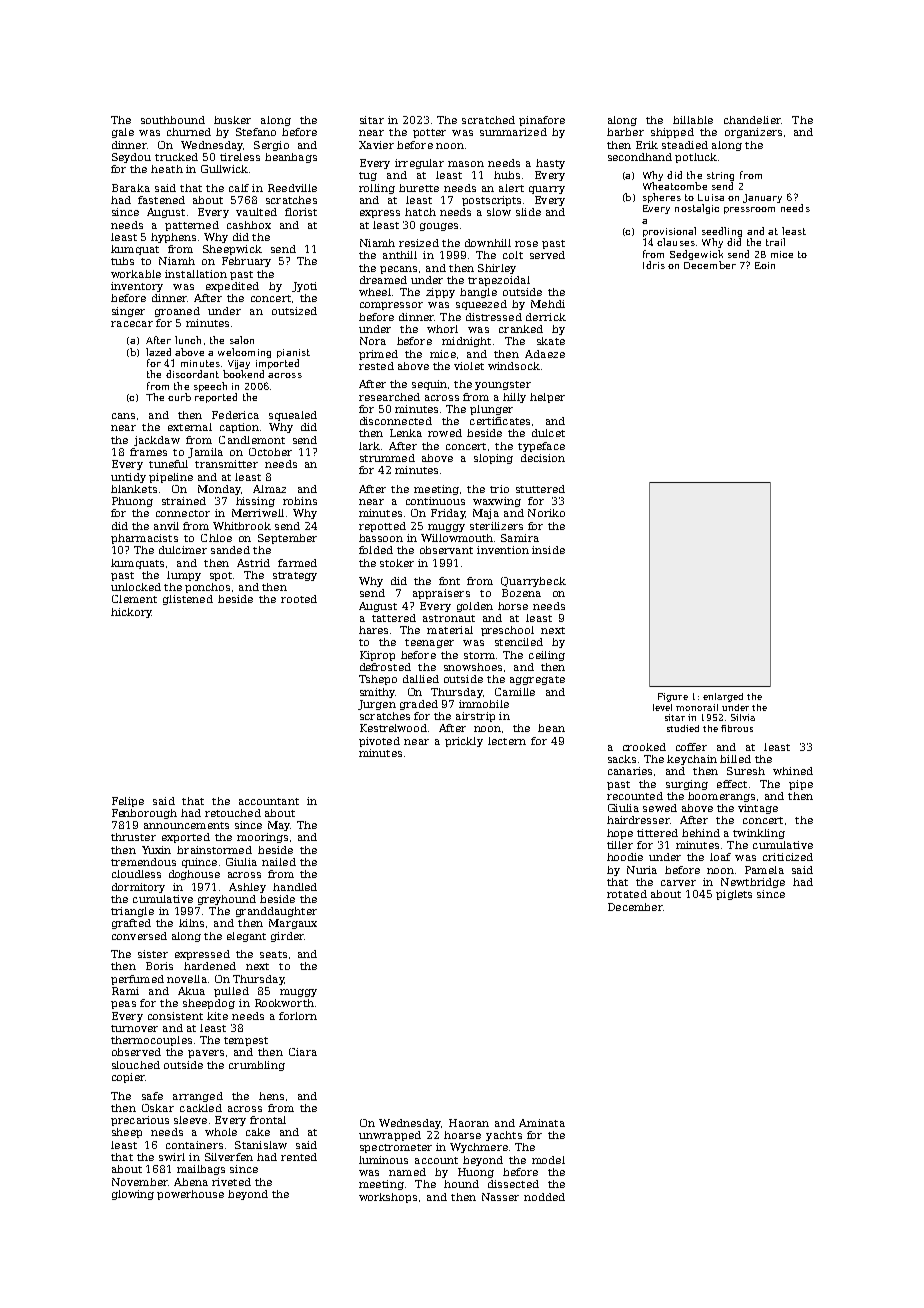  What do you see at coordinates (627, 894) in the image?
I see `rotated` at bounding box center [627, 894].
